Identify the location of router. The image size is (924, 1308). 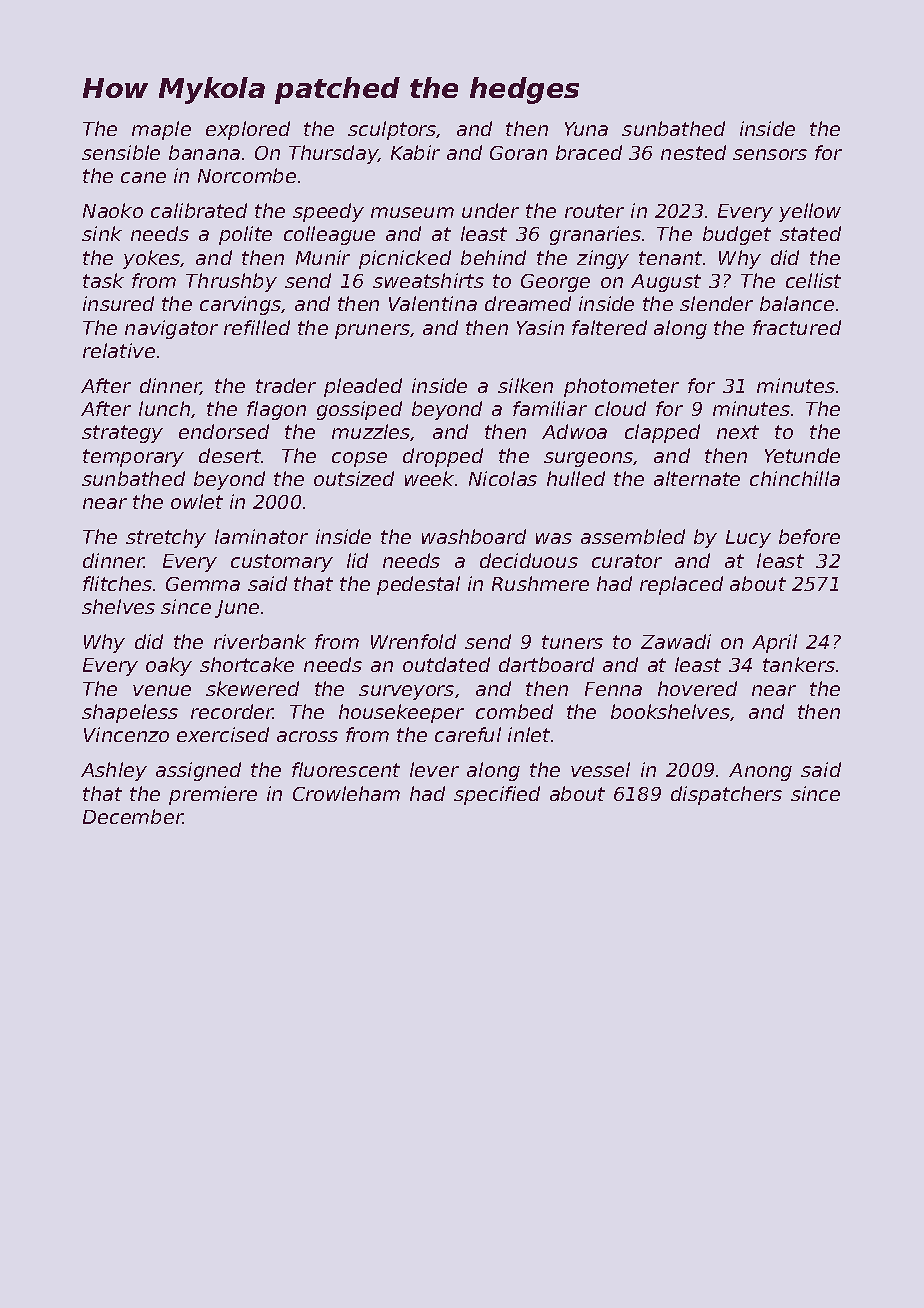
(594, 211).
